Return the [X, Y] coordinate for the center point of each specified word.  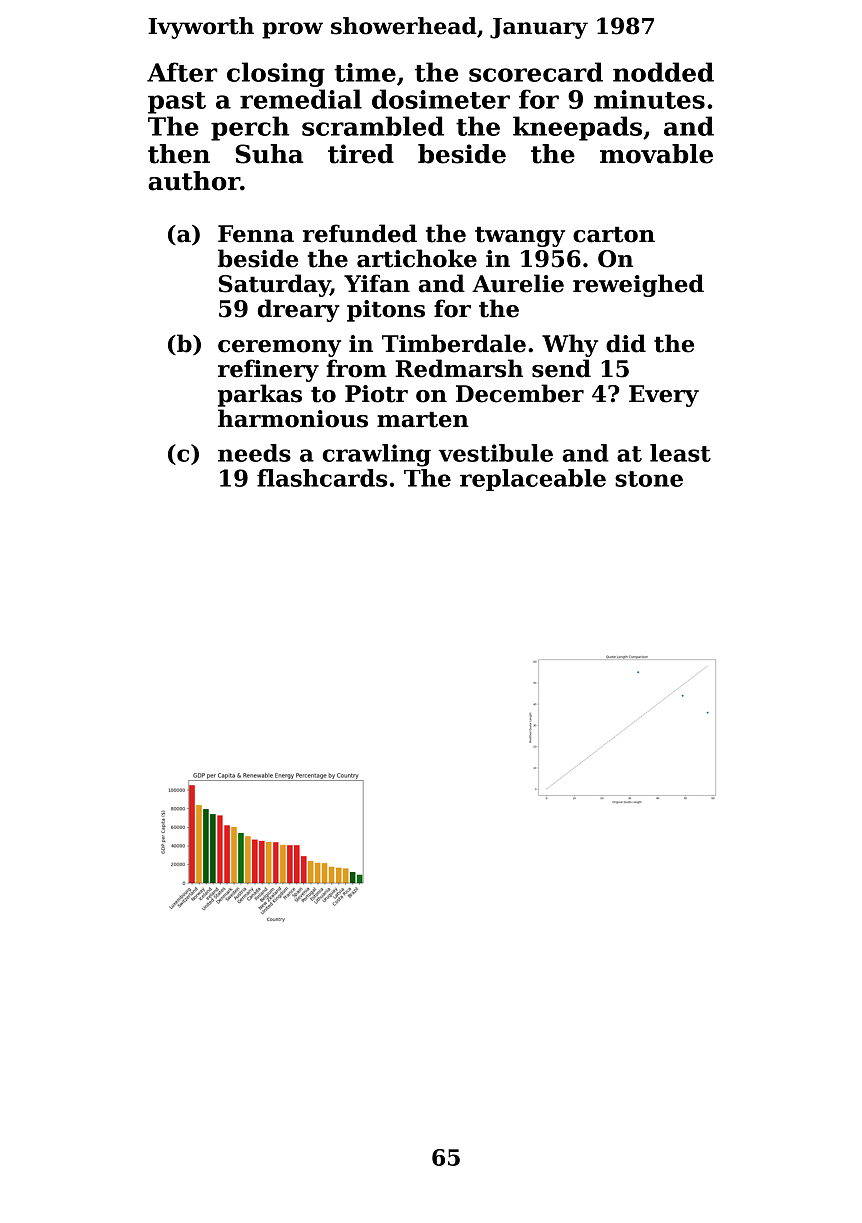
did [626, 343]
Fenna [256, 234]
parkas [260, 395]
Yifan [377, 283]
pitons [386, 311]
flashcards [322, 478]
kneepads [577, 128]
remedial [301, 99]
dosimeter [441, 99]
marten [423, 419]
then [179, 154]
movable [656, 154]
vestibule [495, 453]
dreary [299, 310]
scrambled [373, 126]
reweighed [638, 285]
